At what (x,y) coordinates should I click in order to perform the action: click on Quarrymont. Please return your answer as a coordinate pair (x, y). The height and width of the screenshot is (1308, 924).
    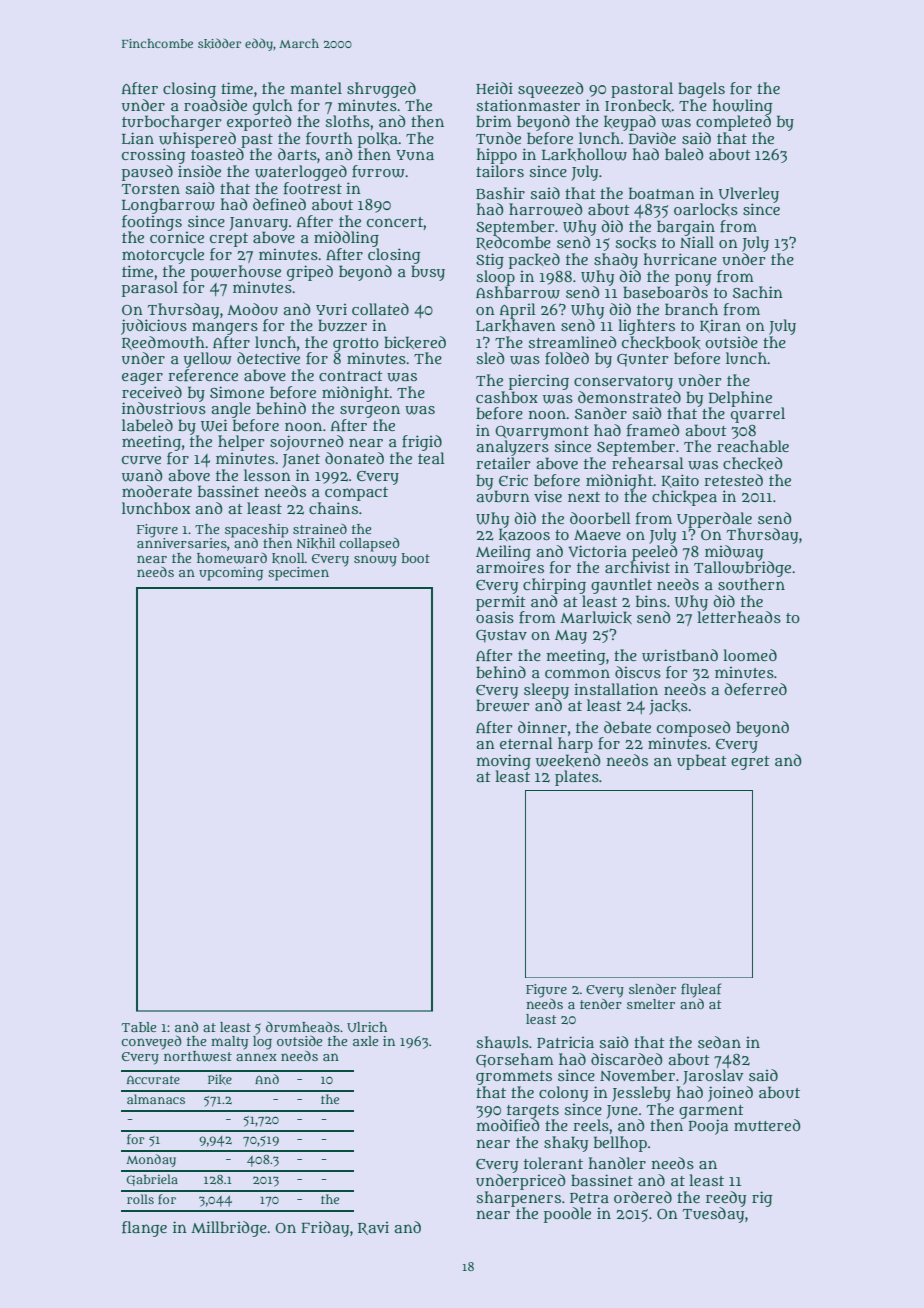
    Looking at the image, I should click on (542, 433).
